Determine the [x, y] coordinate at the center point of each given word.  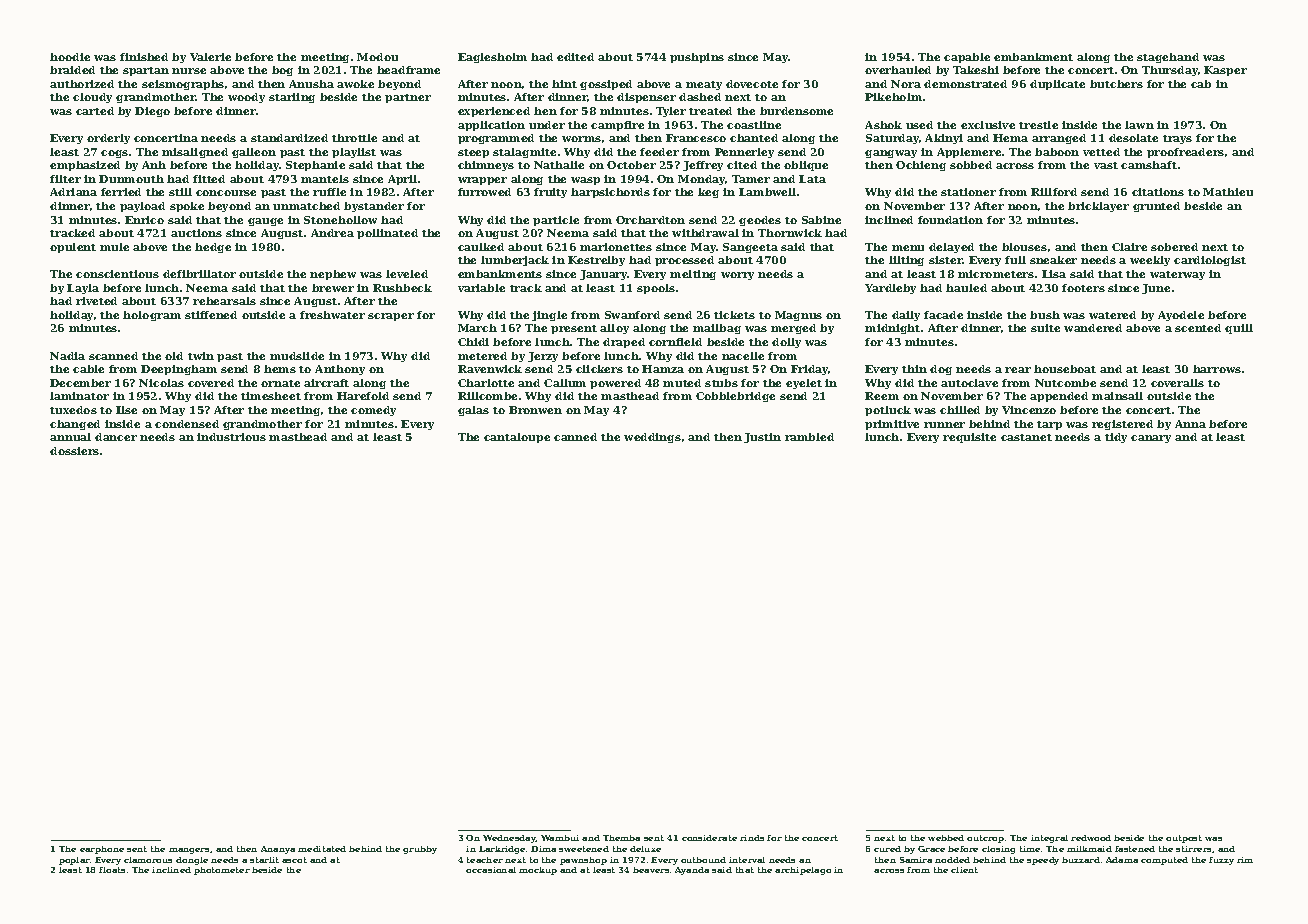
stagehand [1168, 58]
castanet [1026, 437]
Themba [621, 838]
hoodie [70, 57]
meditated [322, 849]
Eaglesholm [492, 58]
